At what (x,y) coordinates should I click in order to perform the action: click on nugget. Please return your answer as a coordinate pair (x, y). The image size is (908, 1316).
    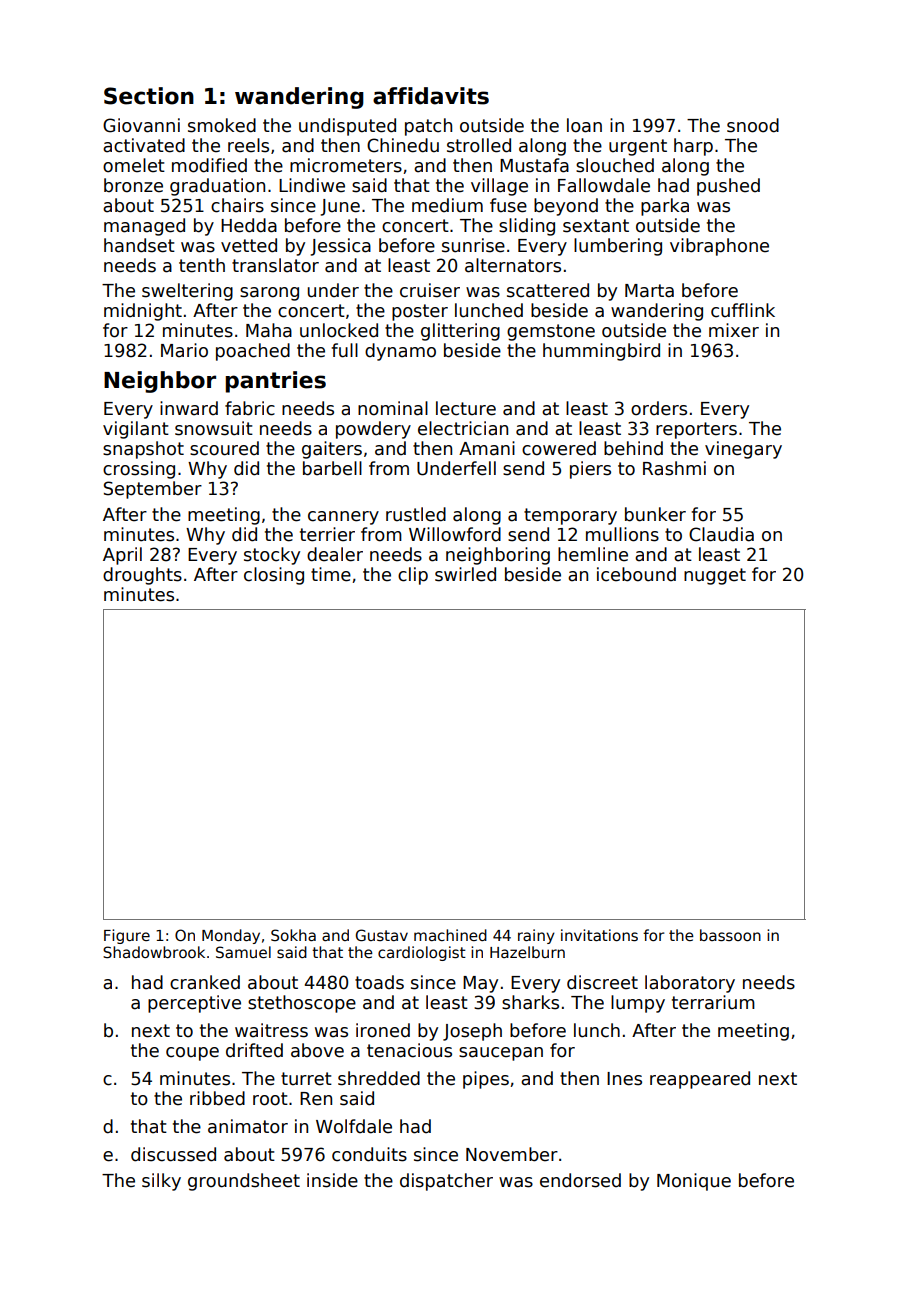
    Looking at the image, I should click on (715, 576).
